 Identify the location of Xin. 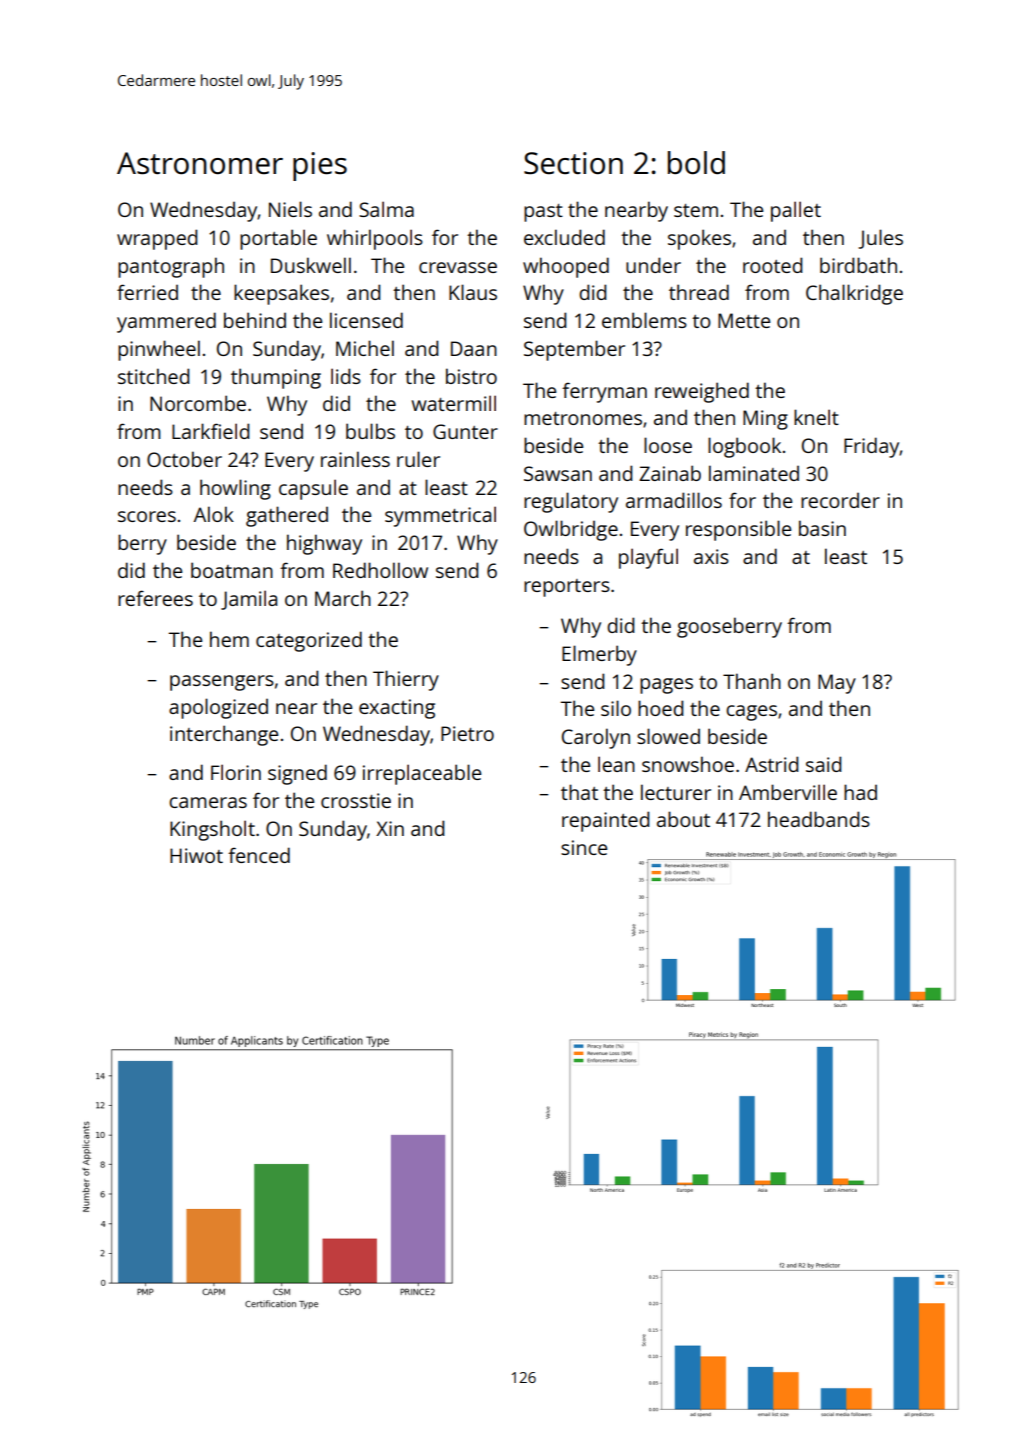
(390, 828).
